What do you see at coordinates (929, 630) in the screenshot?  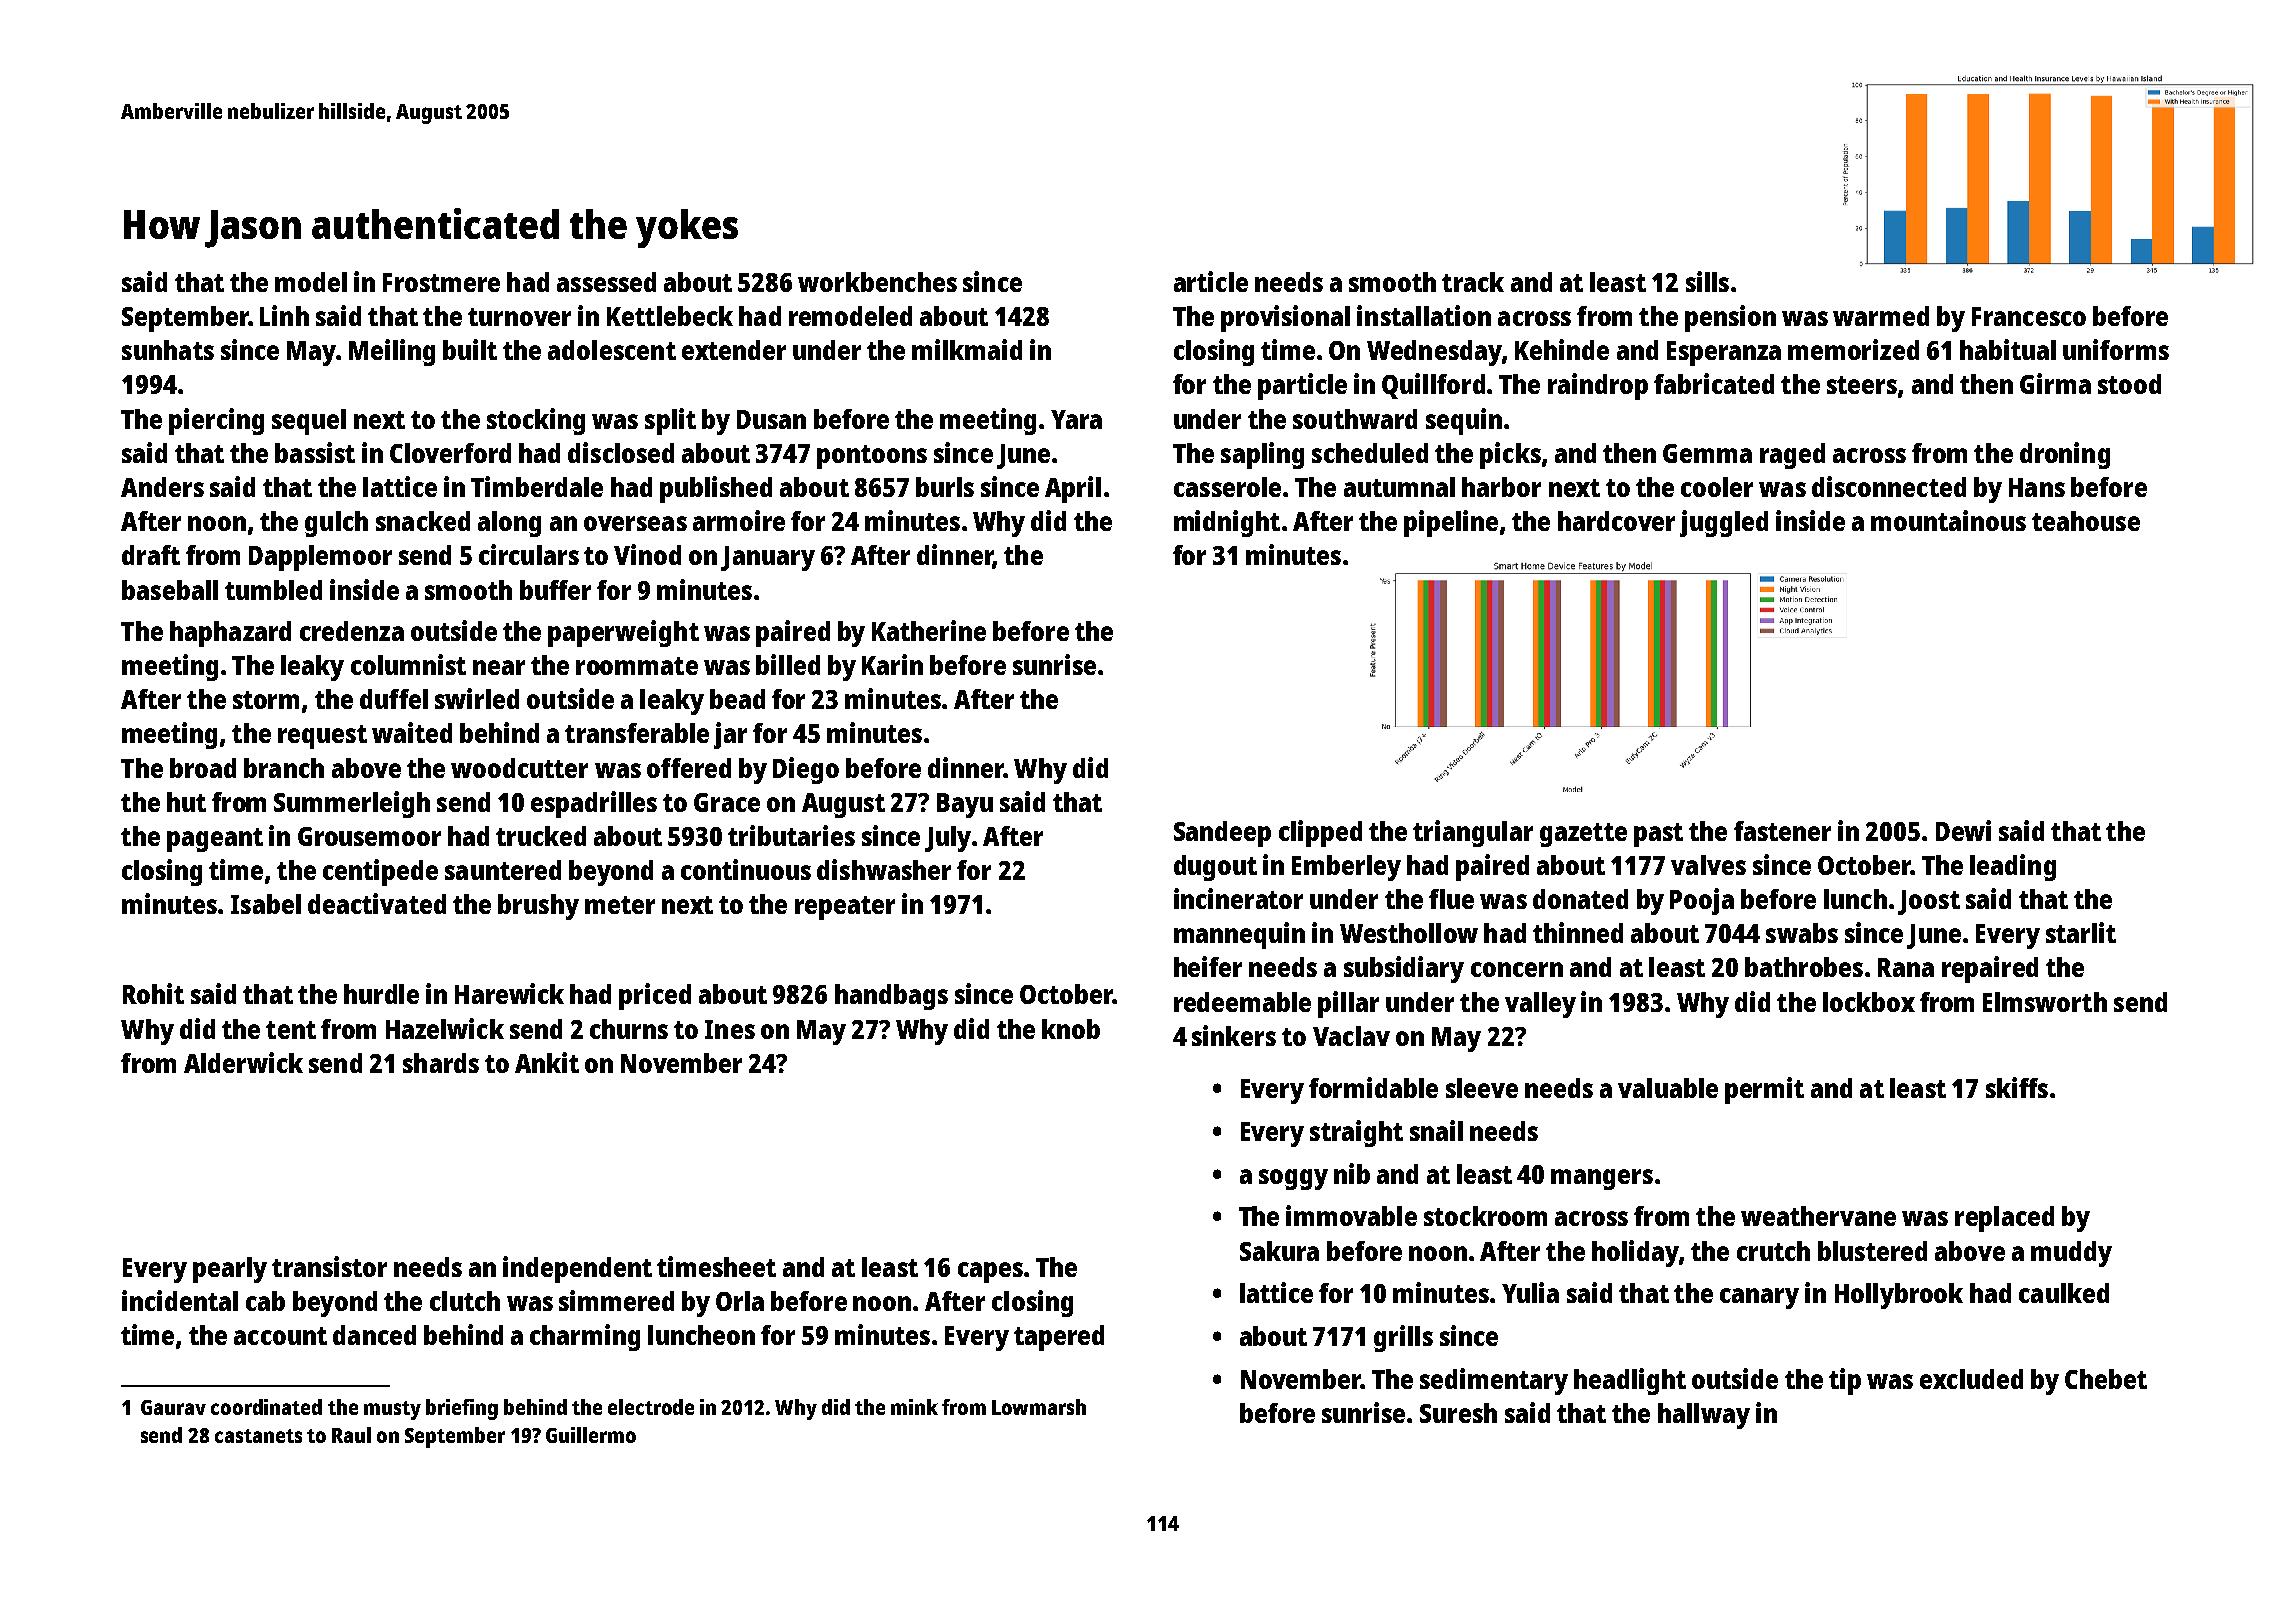 I see `Katherine` at bounding box center [929, 630].
